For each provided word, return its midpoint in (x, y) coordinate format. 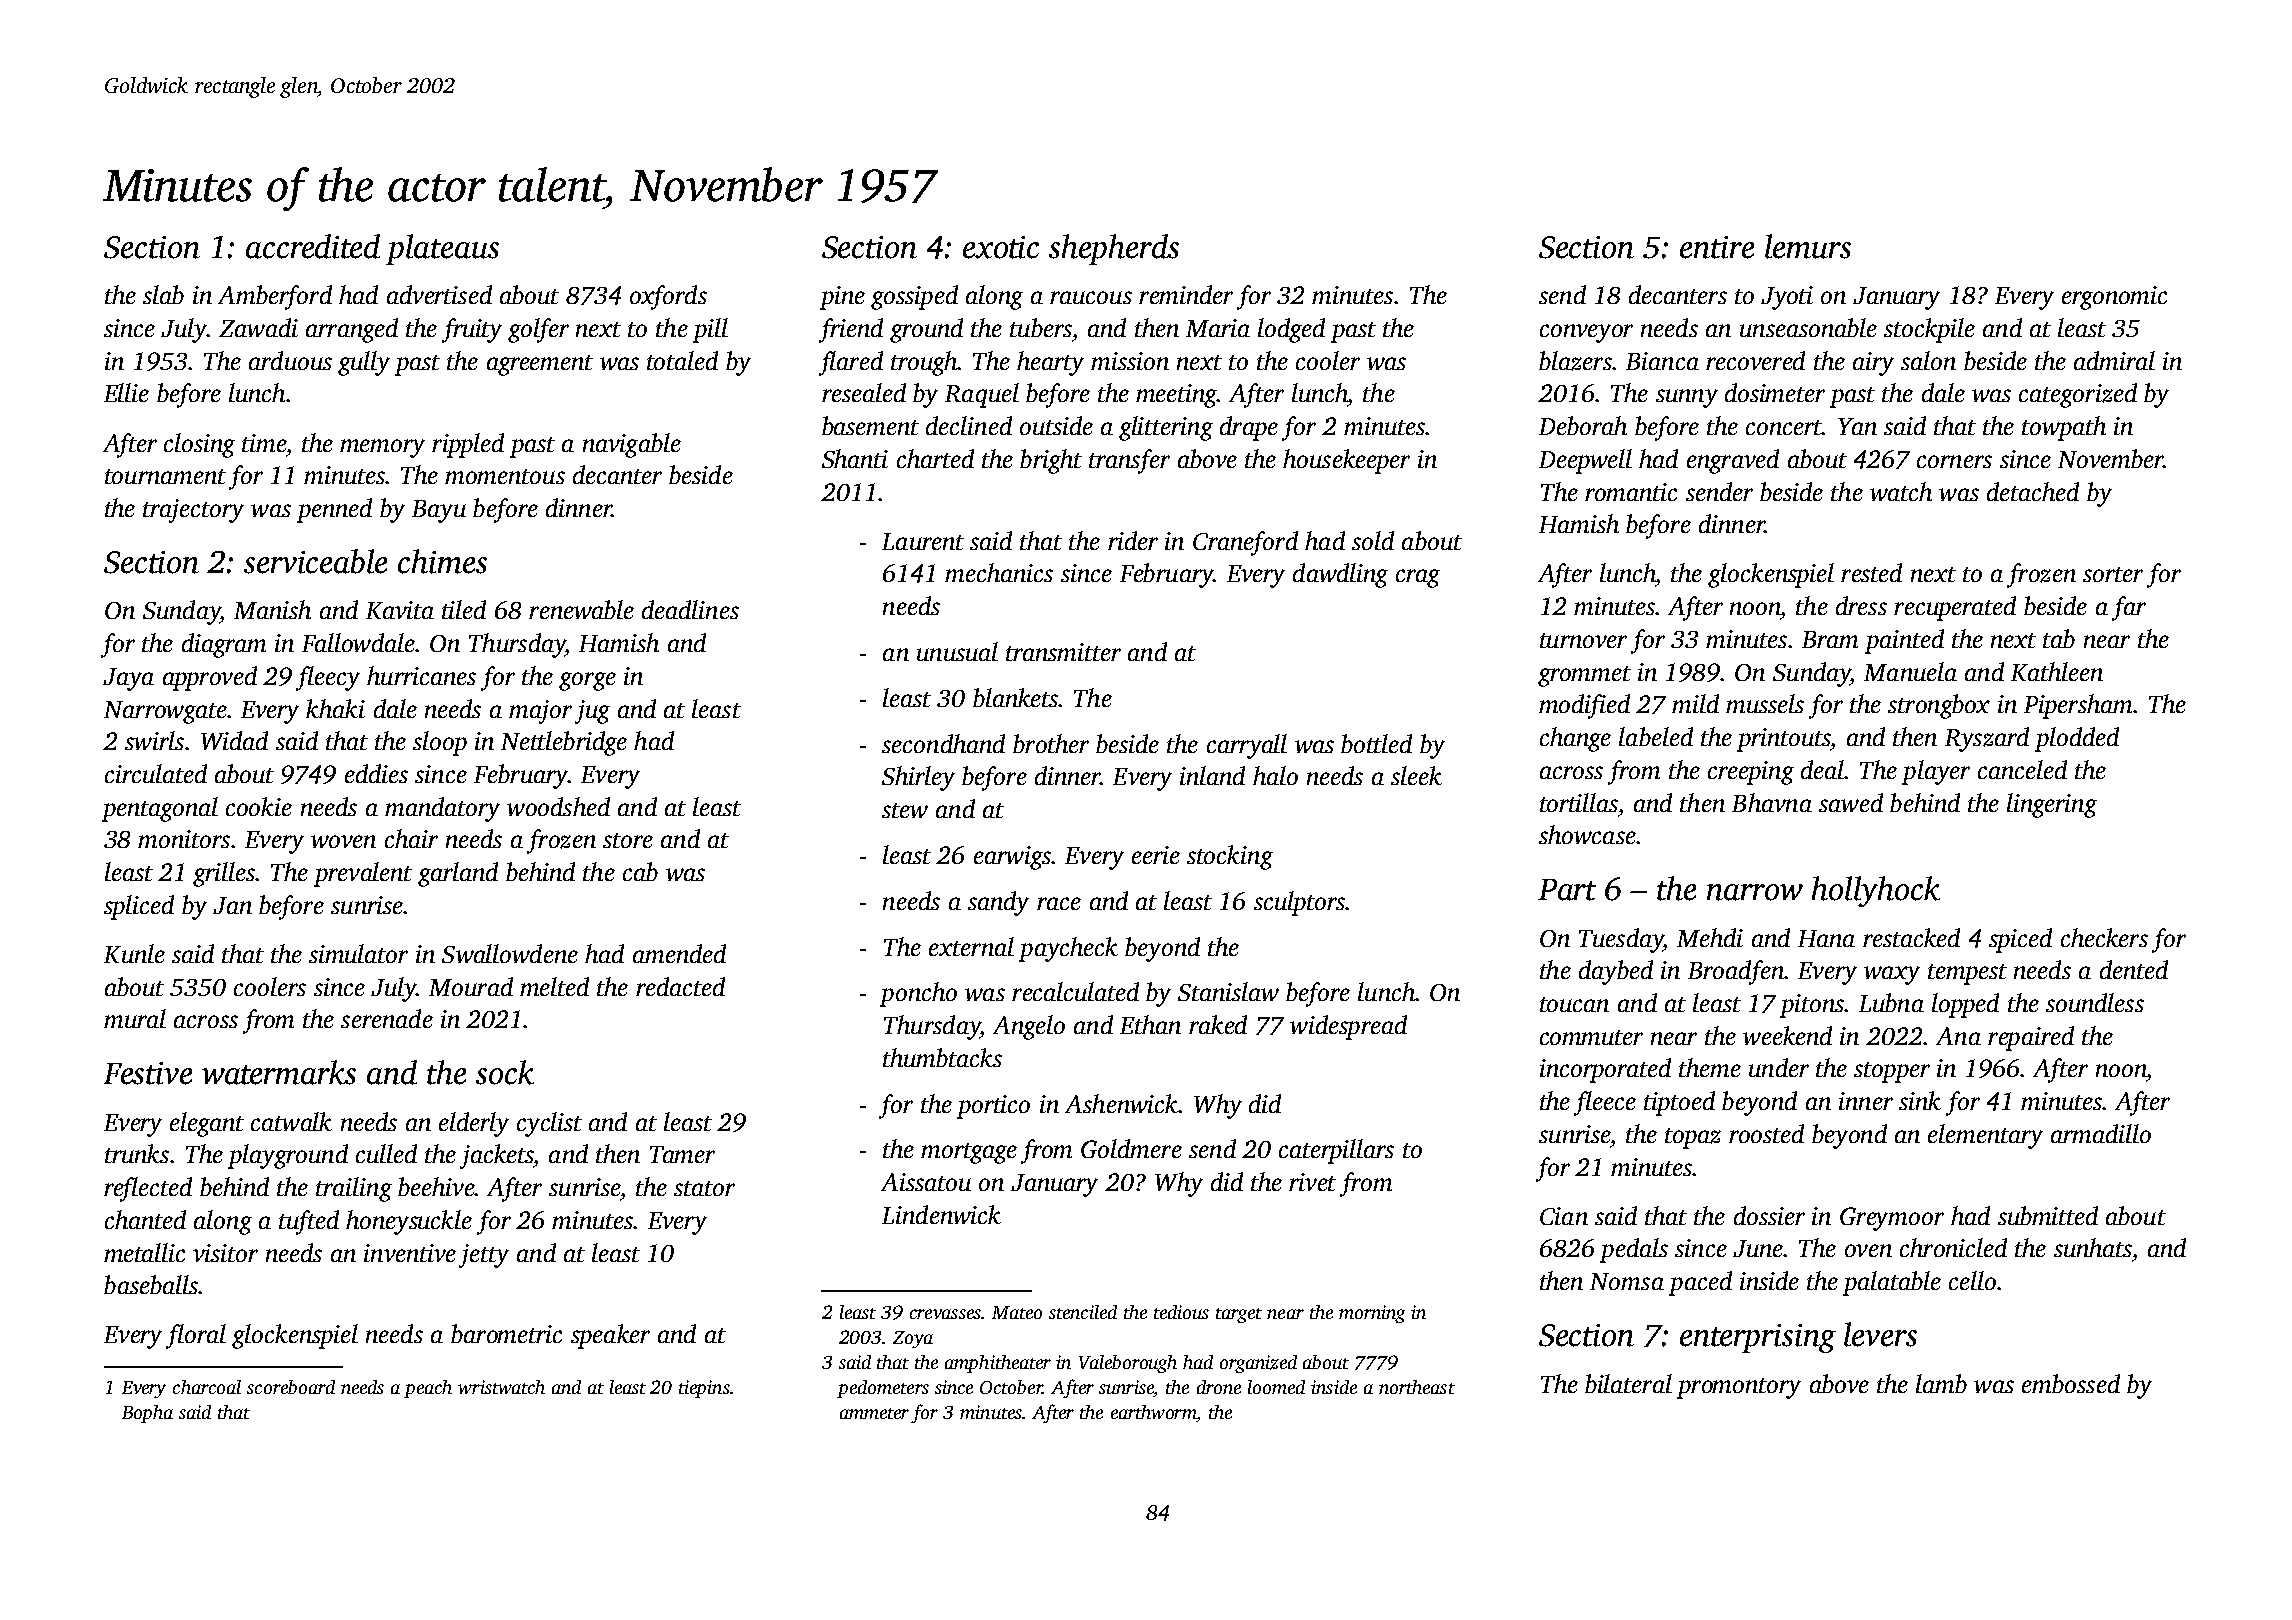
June (1758, 1248)
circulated (156, 773)
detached (2033, 491)
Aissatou (926, 1182)
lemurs (1808, 246)
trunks (137, 1153)
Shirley (918, 778)
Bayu (439, 511)
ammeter (874, 1413)
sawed (1851, 802)
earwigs (1012, 858)
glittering (1166, 428)
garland (458, 874)
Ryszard (1987, 739)
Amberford (275, 297)
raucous (1091, 297)
